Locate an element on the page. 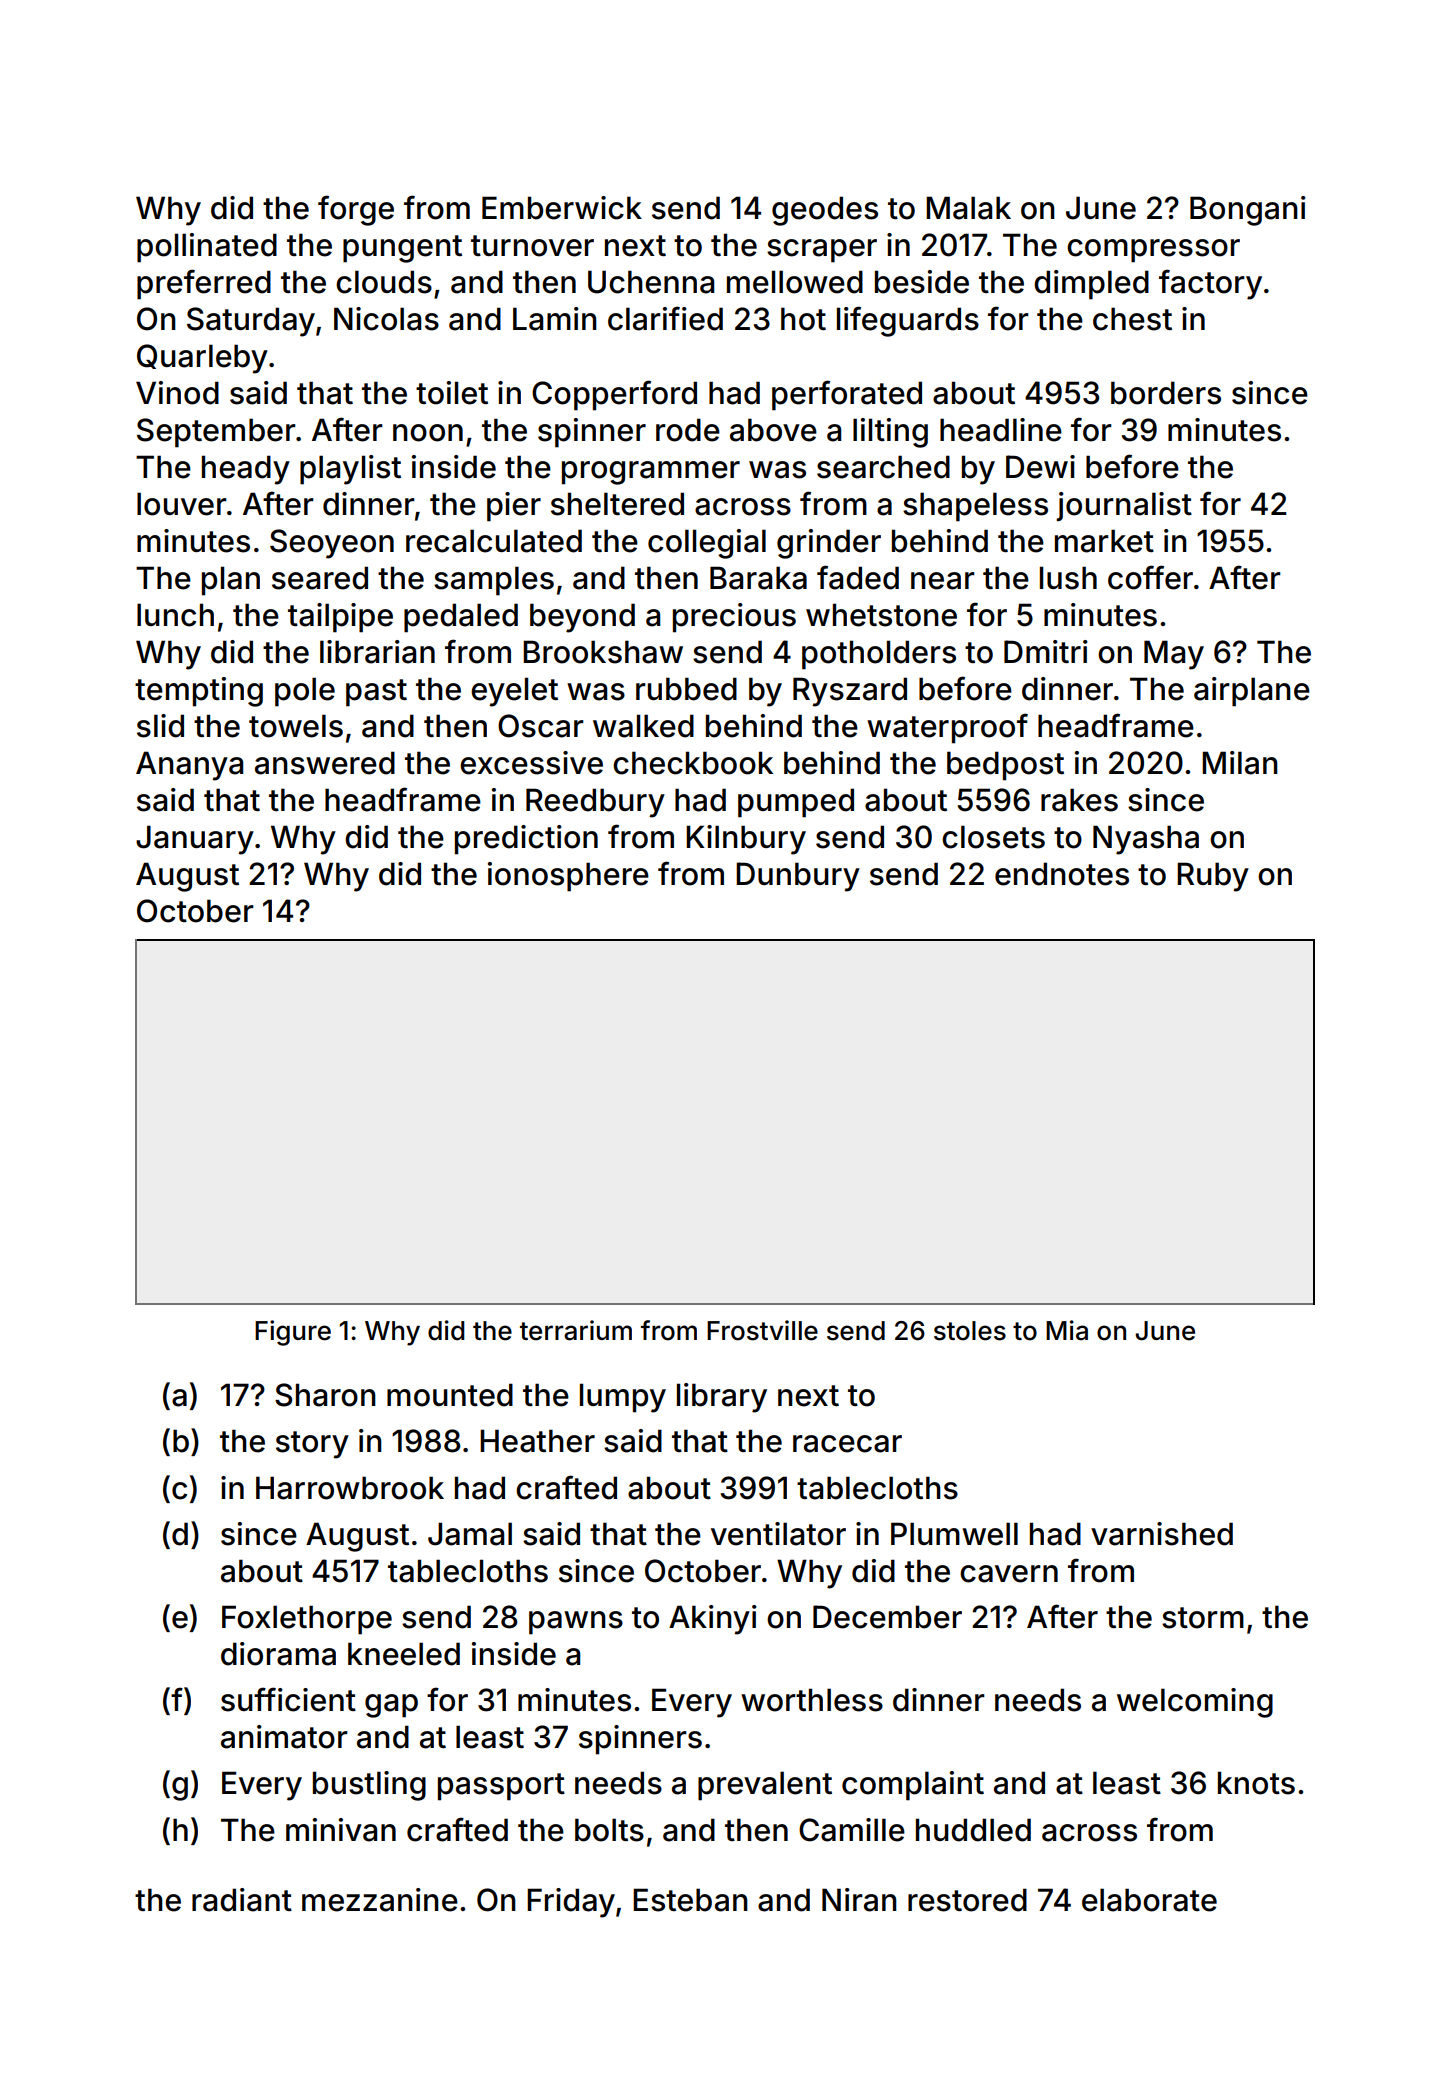 The width and height of the document is (1450, 2100). January is located at coordinates (195, 840).
